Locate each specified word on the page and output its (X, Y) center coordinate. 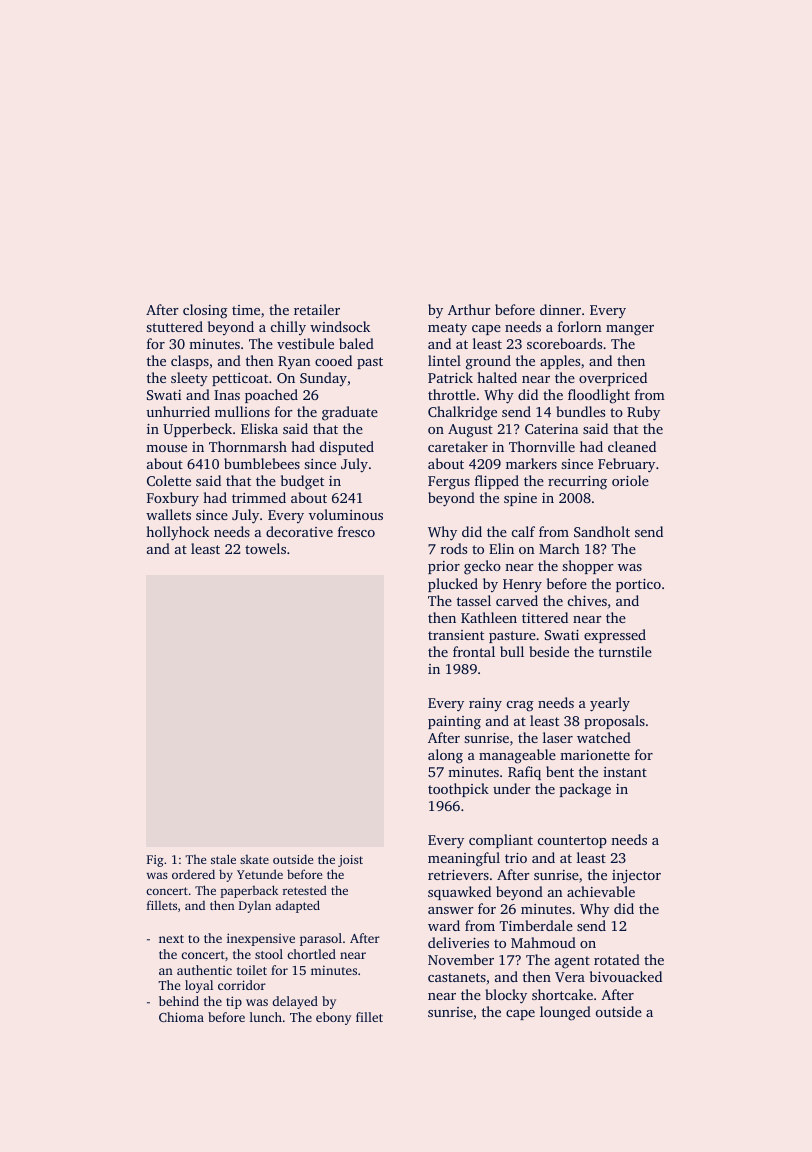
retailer (317, 309)
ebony (333, 1018)
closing (205, 311)
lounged (565, 1013)
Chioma (181, 1017)
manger (630, 330)
